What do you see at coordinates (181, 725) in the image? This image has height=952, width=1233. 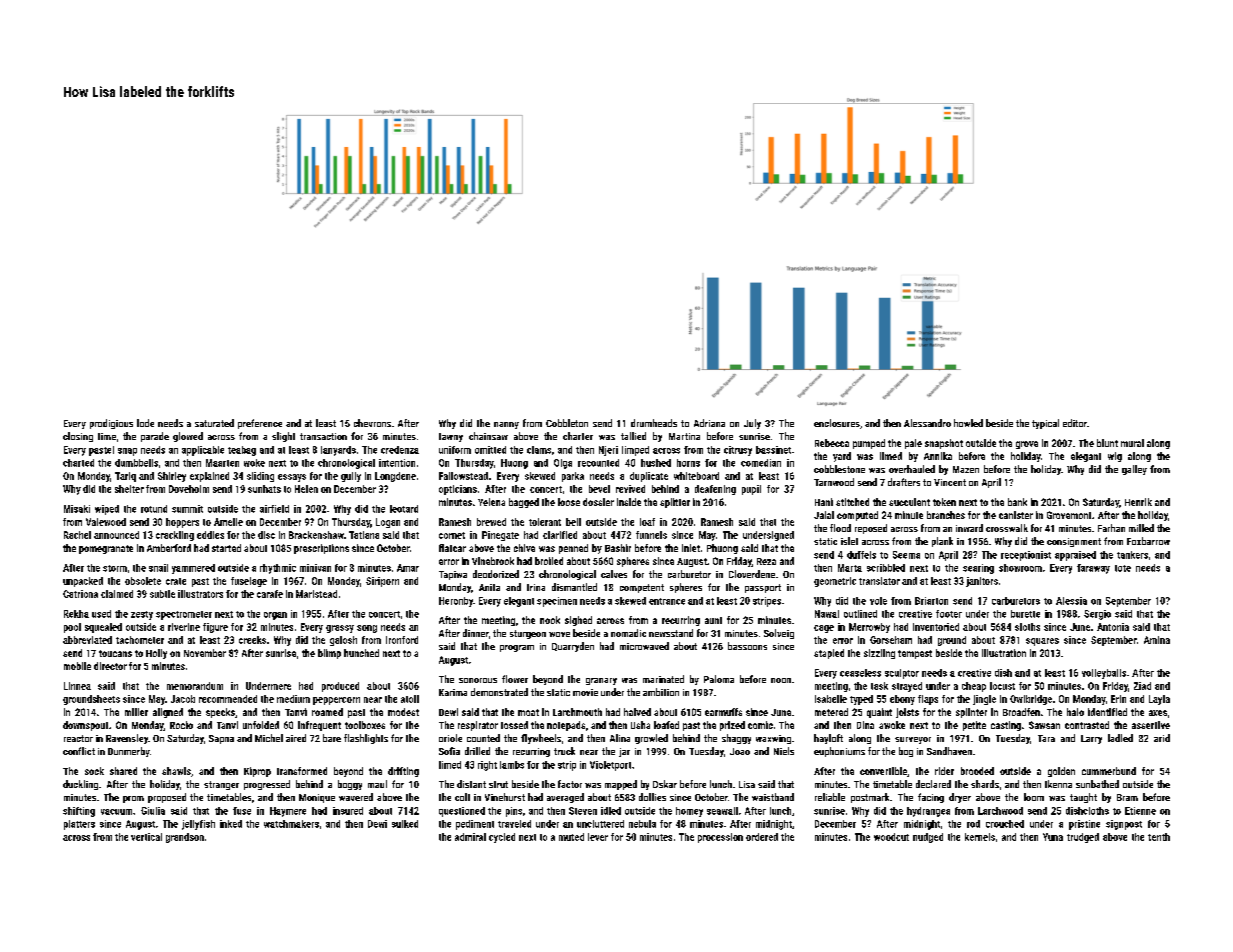 I see `Rocio` at bounding box center [181, 725].
